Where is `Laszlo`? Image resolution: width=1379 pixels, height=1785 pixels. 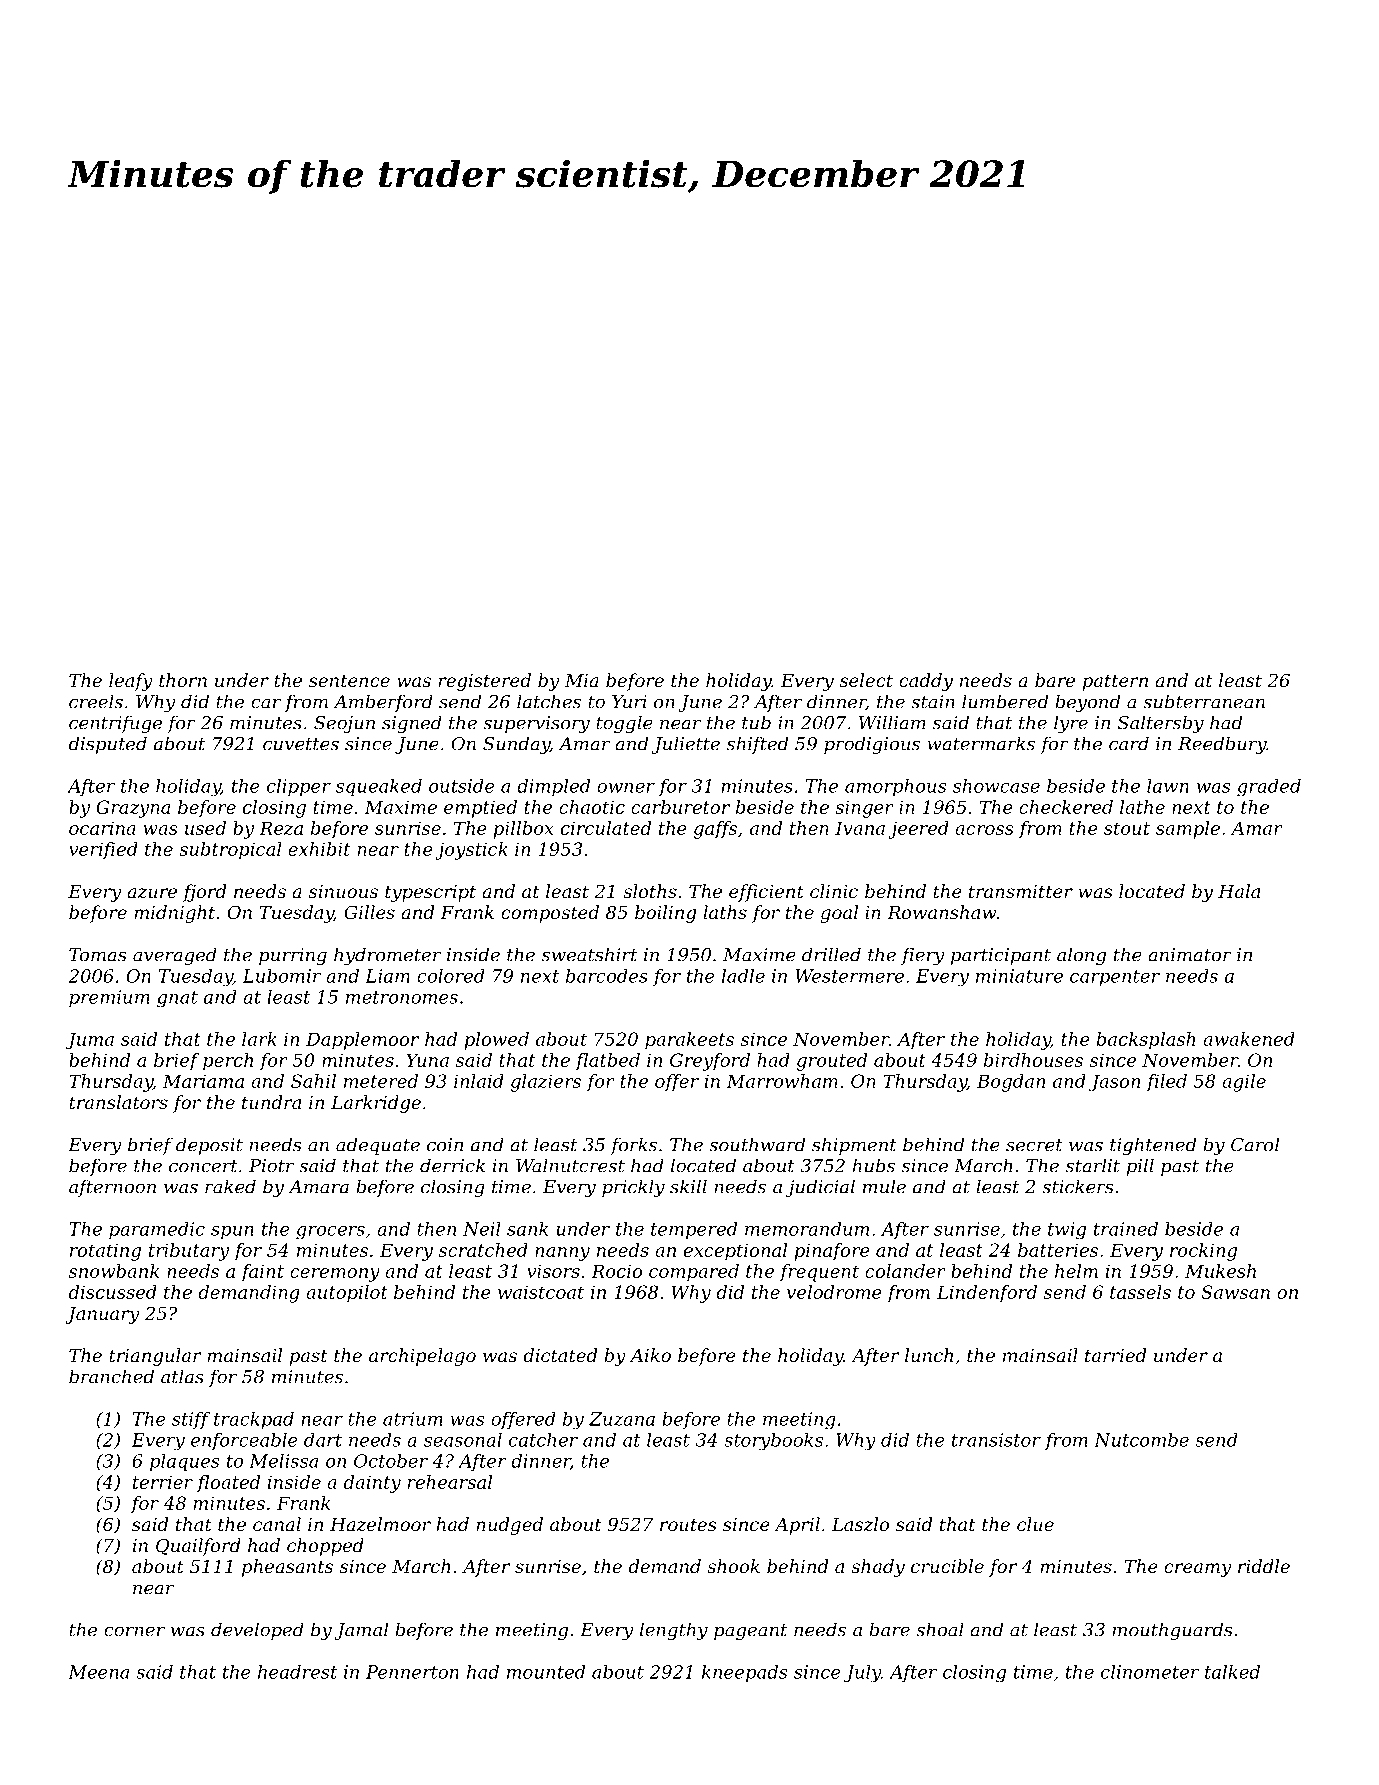 Laszlo is located at coordinates (860, 1524).
